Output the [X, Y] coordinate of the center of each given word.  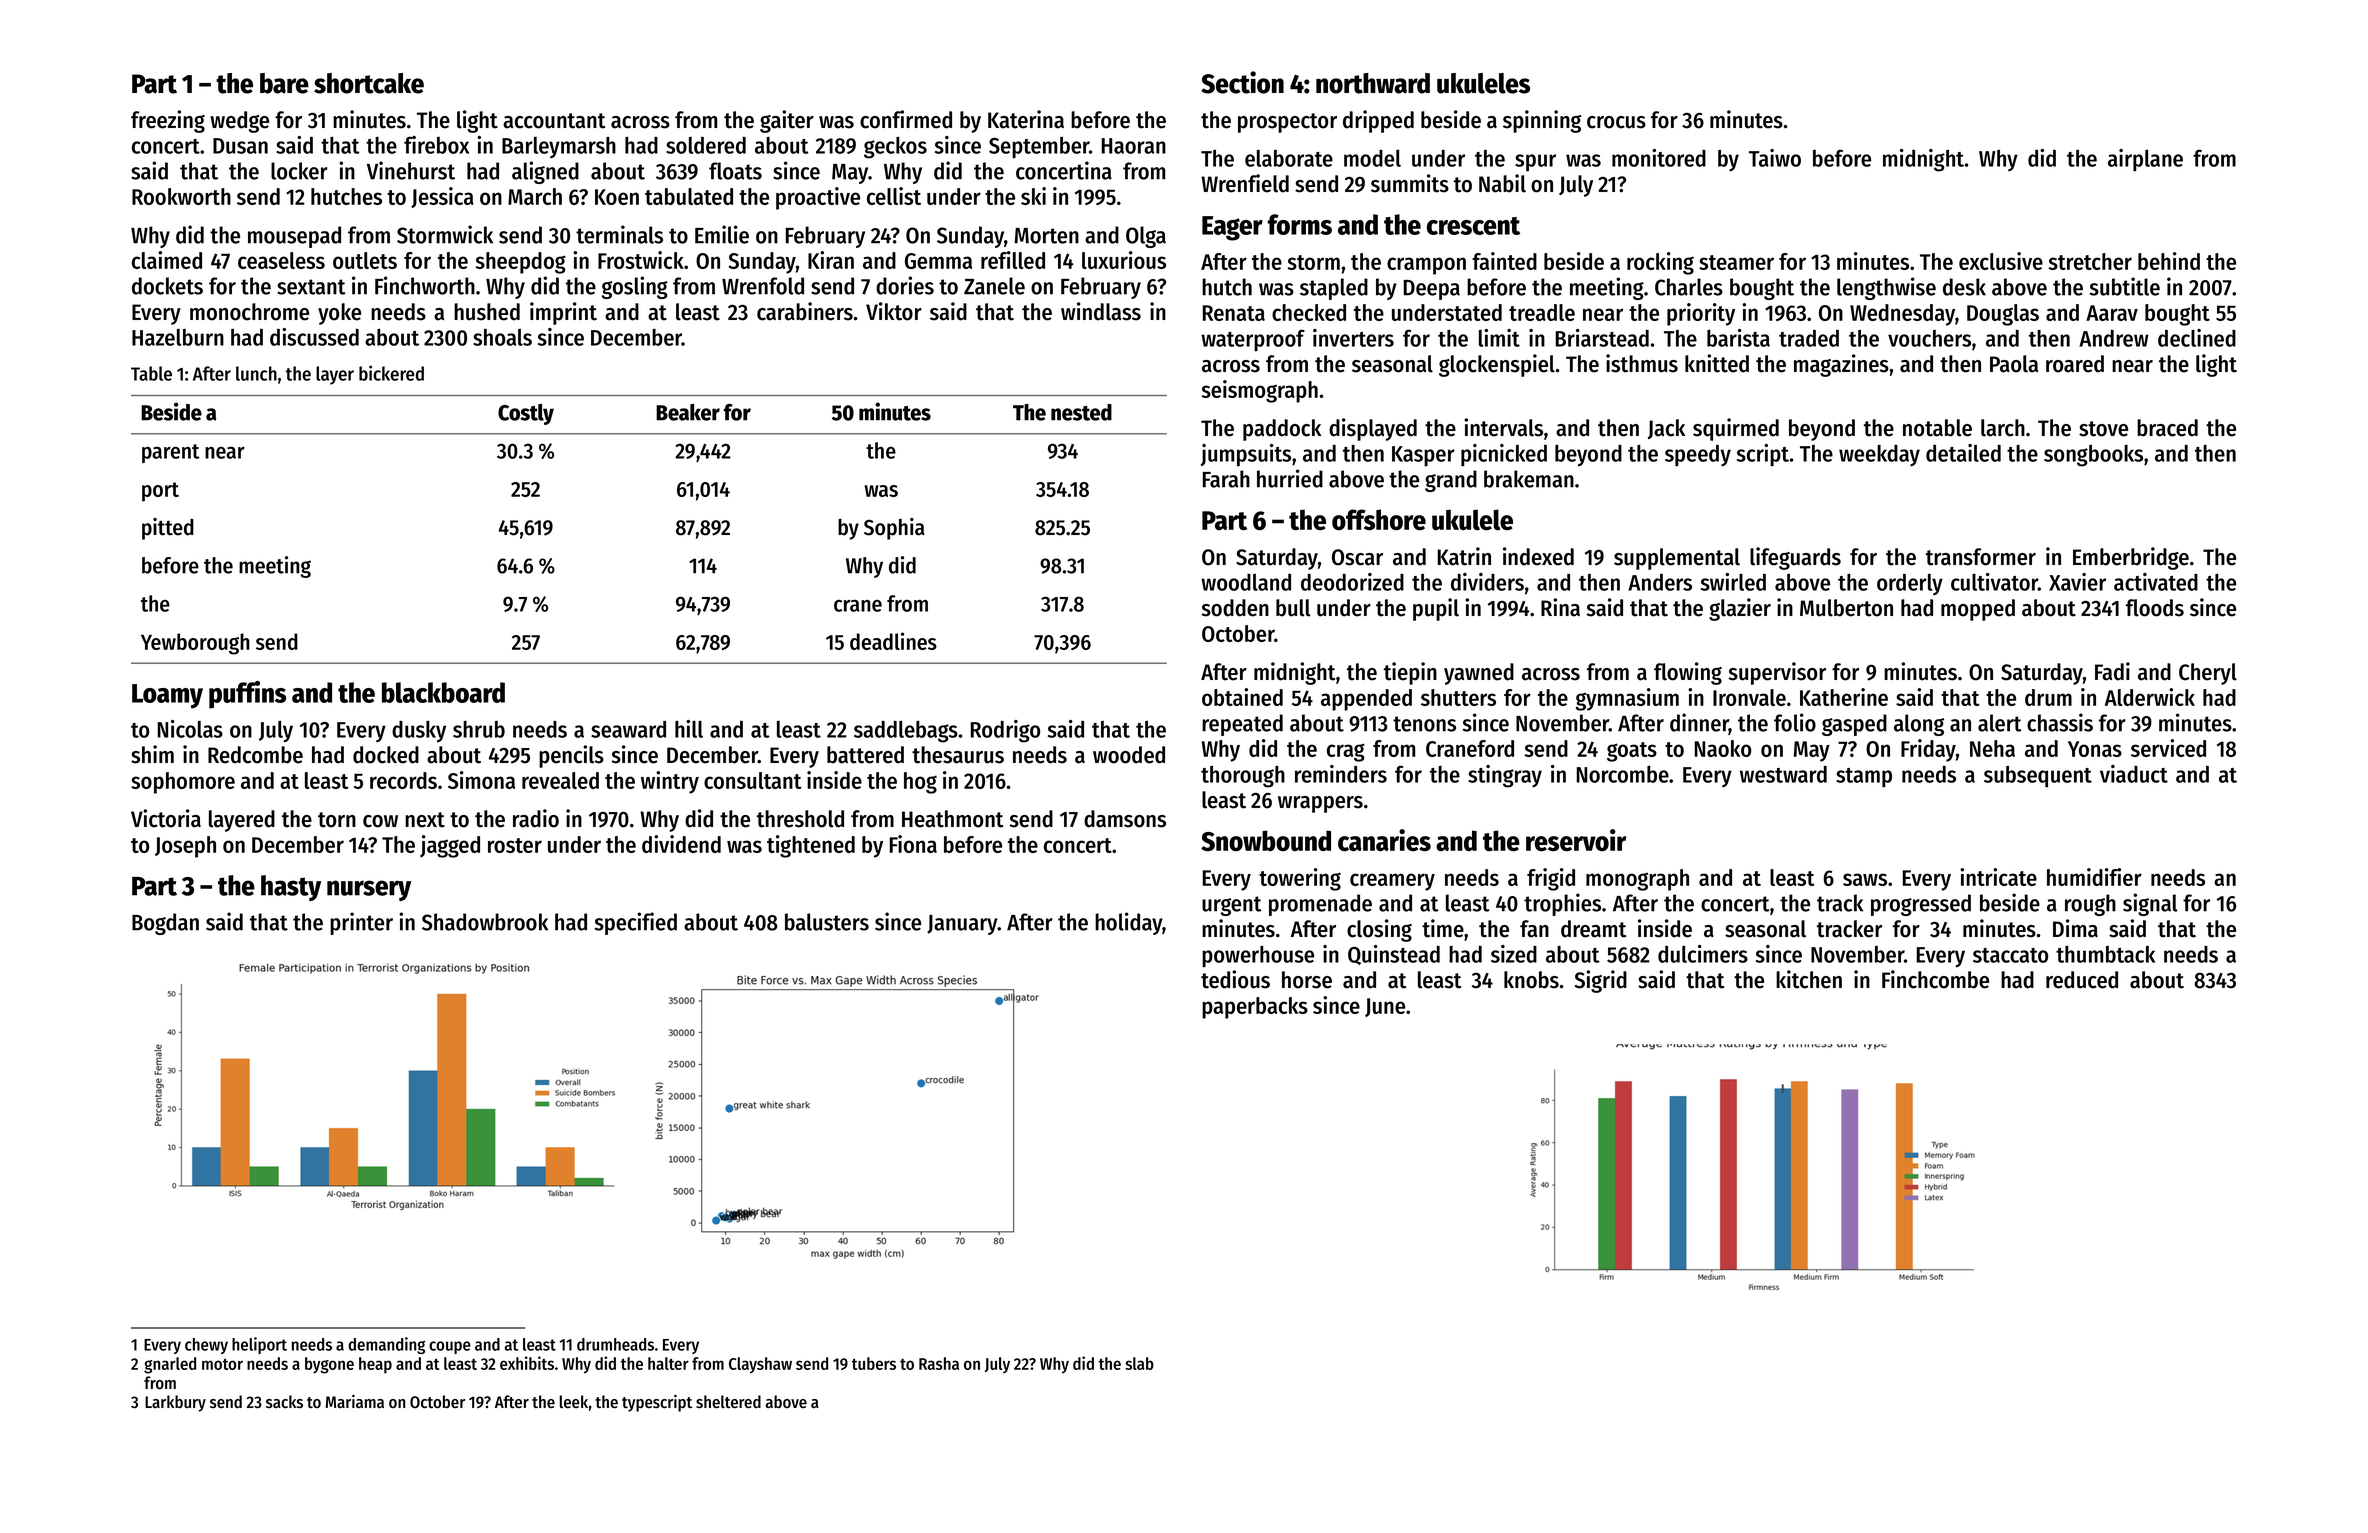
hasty [291, 888]
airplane [2145, 160]
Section [1242, 82]
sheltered [728, 1401]
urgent [1232, 906]
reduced [2082, 980]
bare [284, 83]
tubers [874, 1363]
